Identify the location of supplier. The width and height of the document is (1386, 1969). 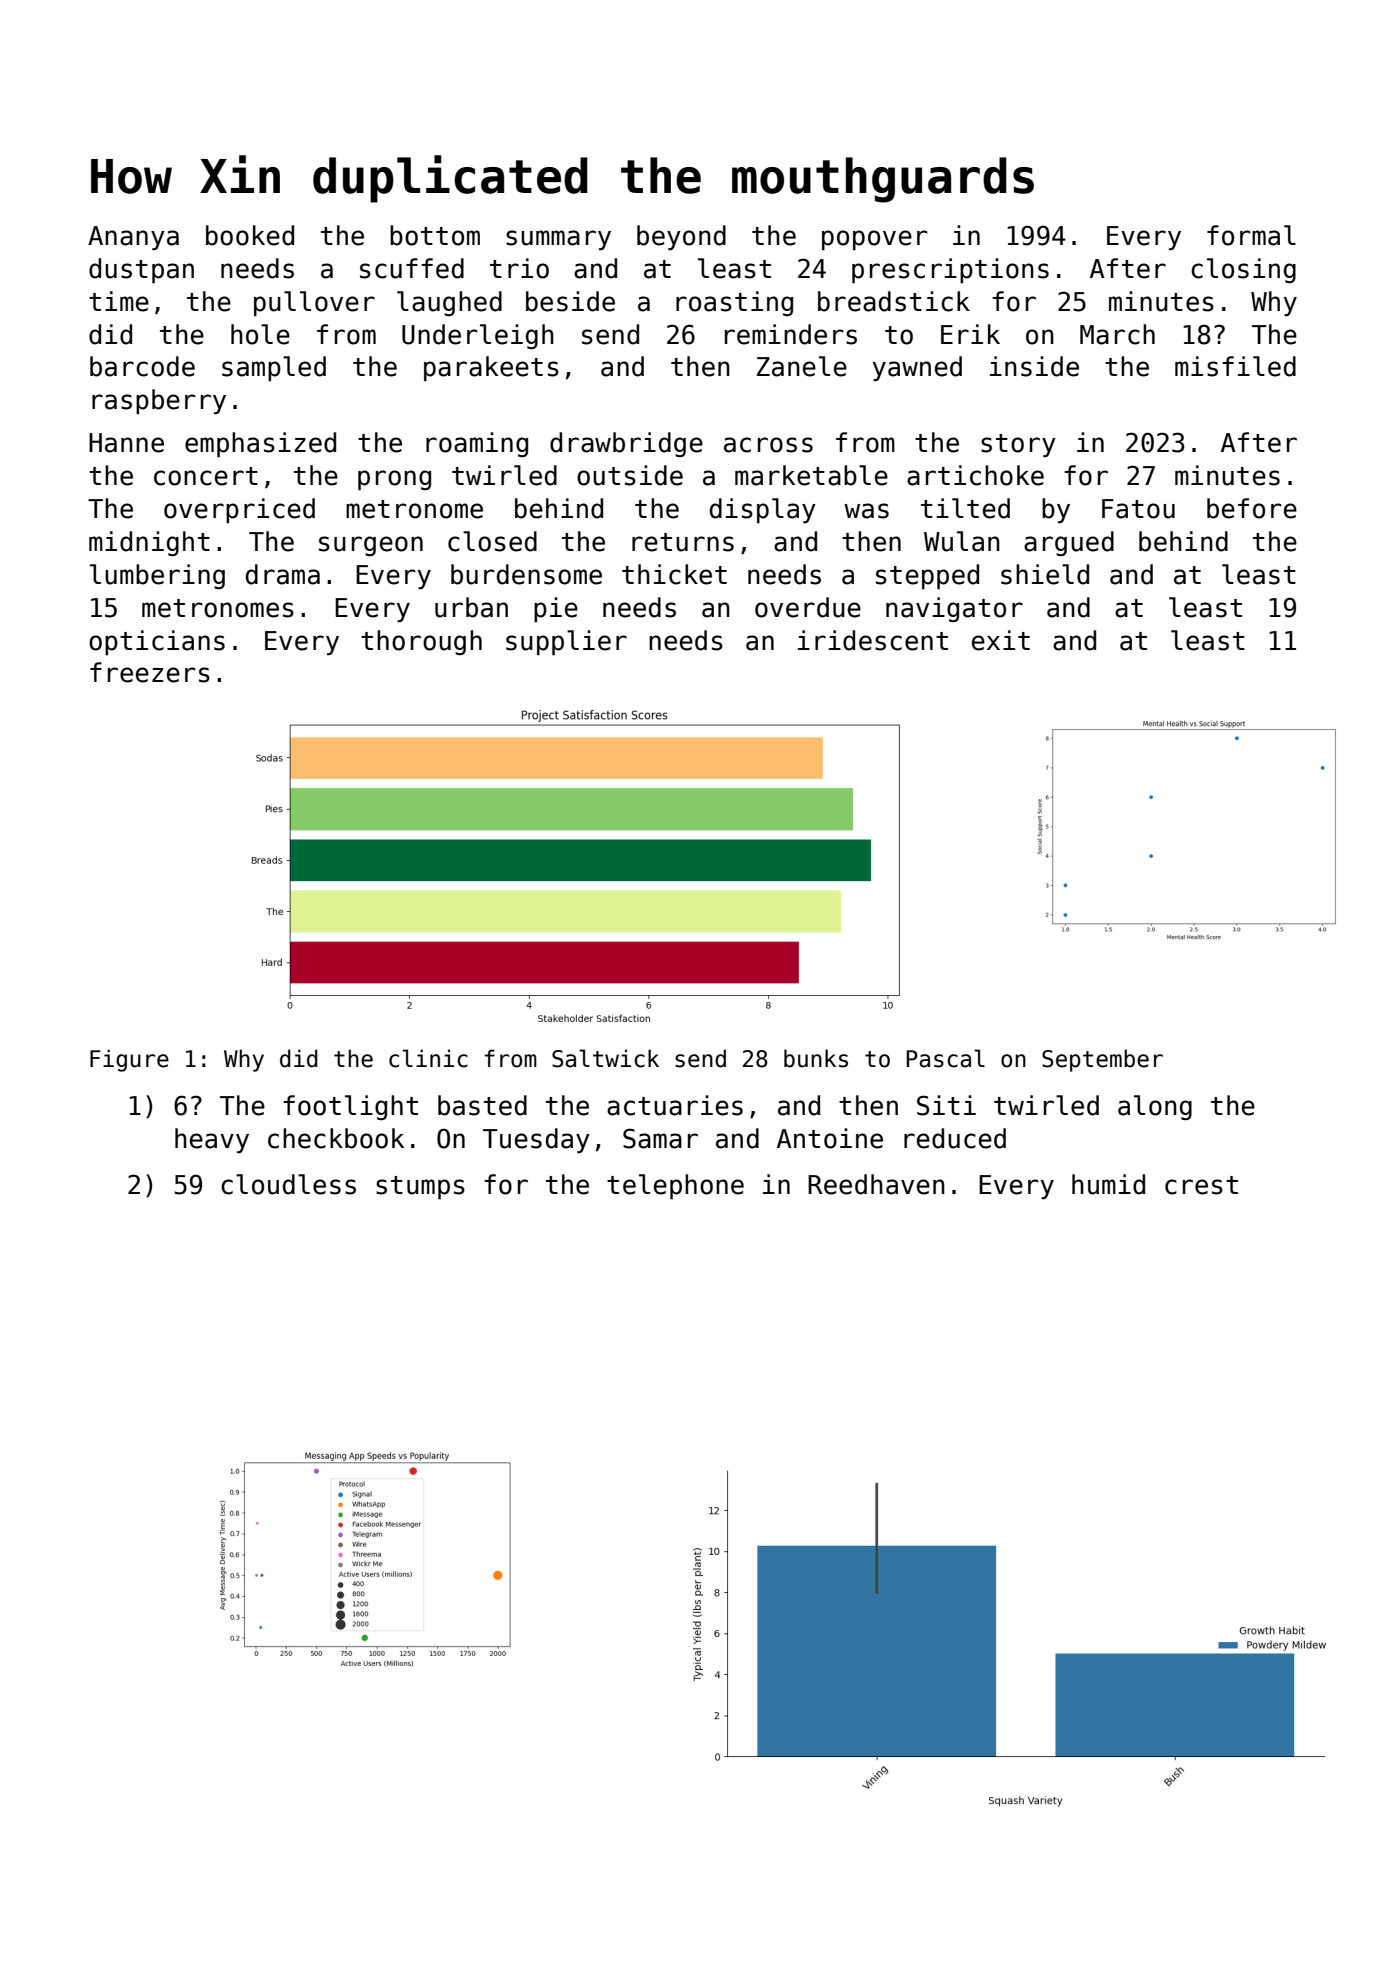
(566, 642).
